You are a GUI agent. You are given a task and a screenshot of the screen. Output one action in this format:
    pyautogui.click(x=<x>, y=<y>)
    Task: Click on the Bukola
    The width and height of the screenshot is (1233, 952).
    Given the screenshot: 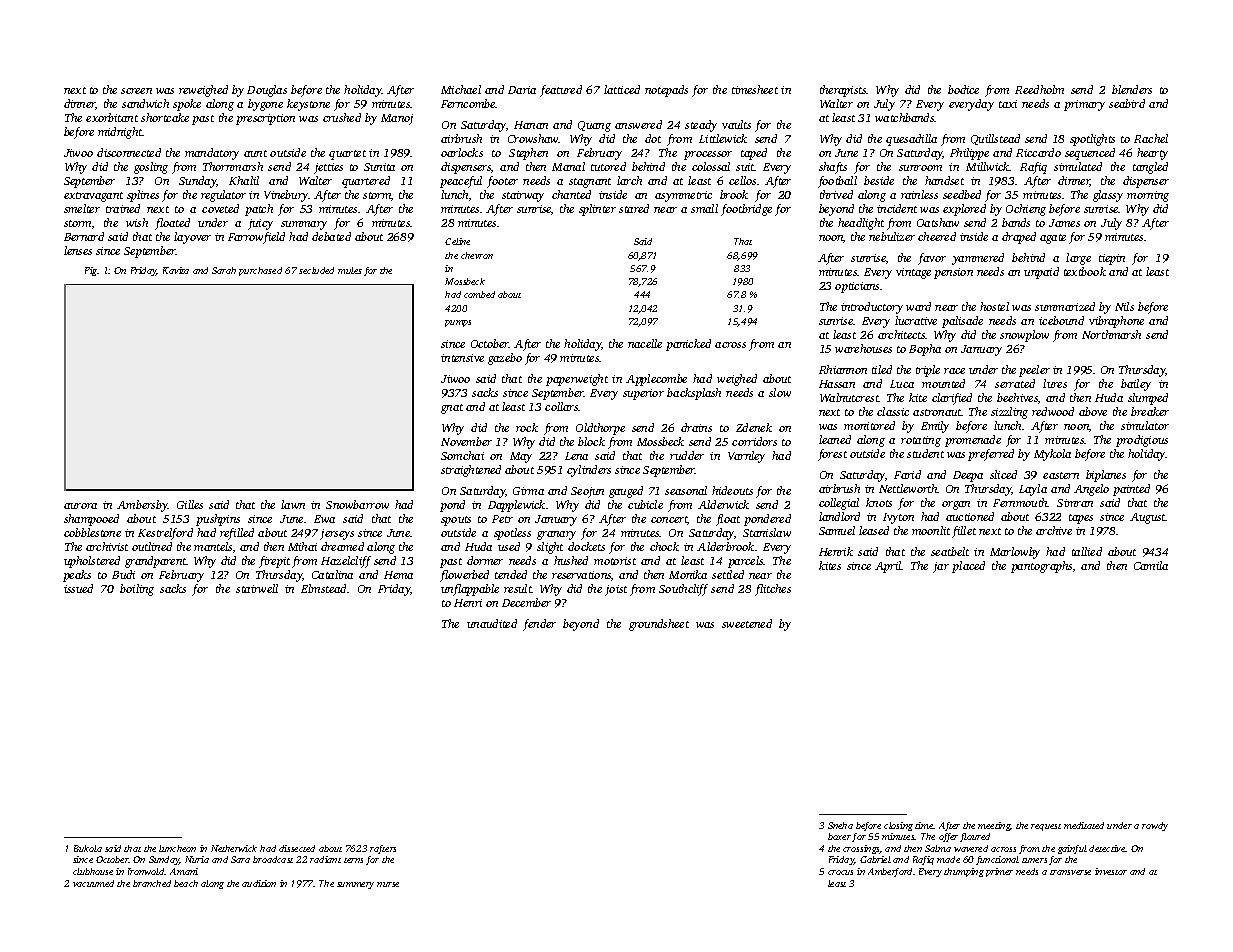 What is the action you would take?
    pyautogui.click(x=88, y=848)
